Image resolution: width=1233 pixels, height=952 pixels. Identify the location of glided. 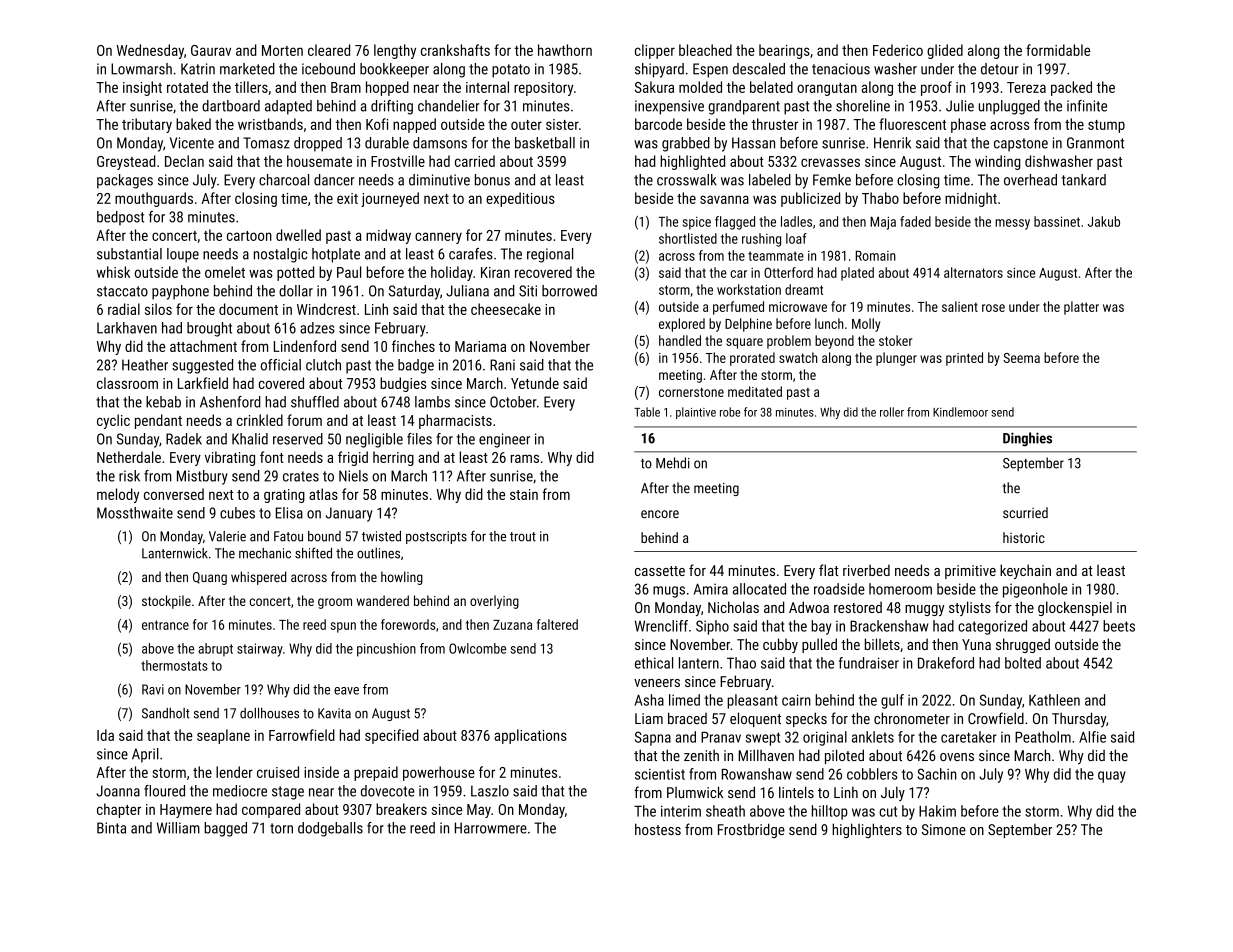
(945, 51).
